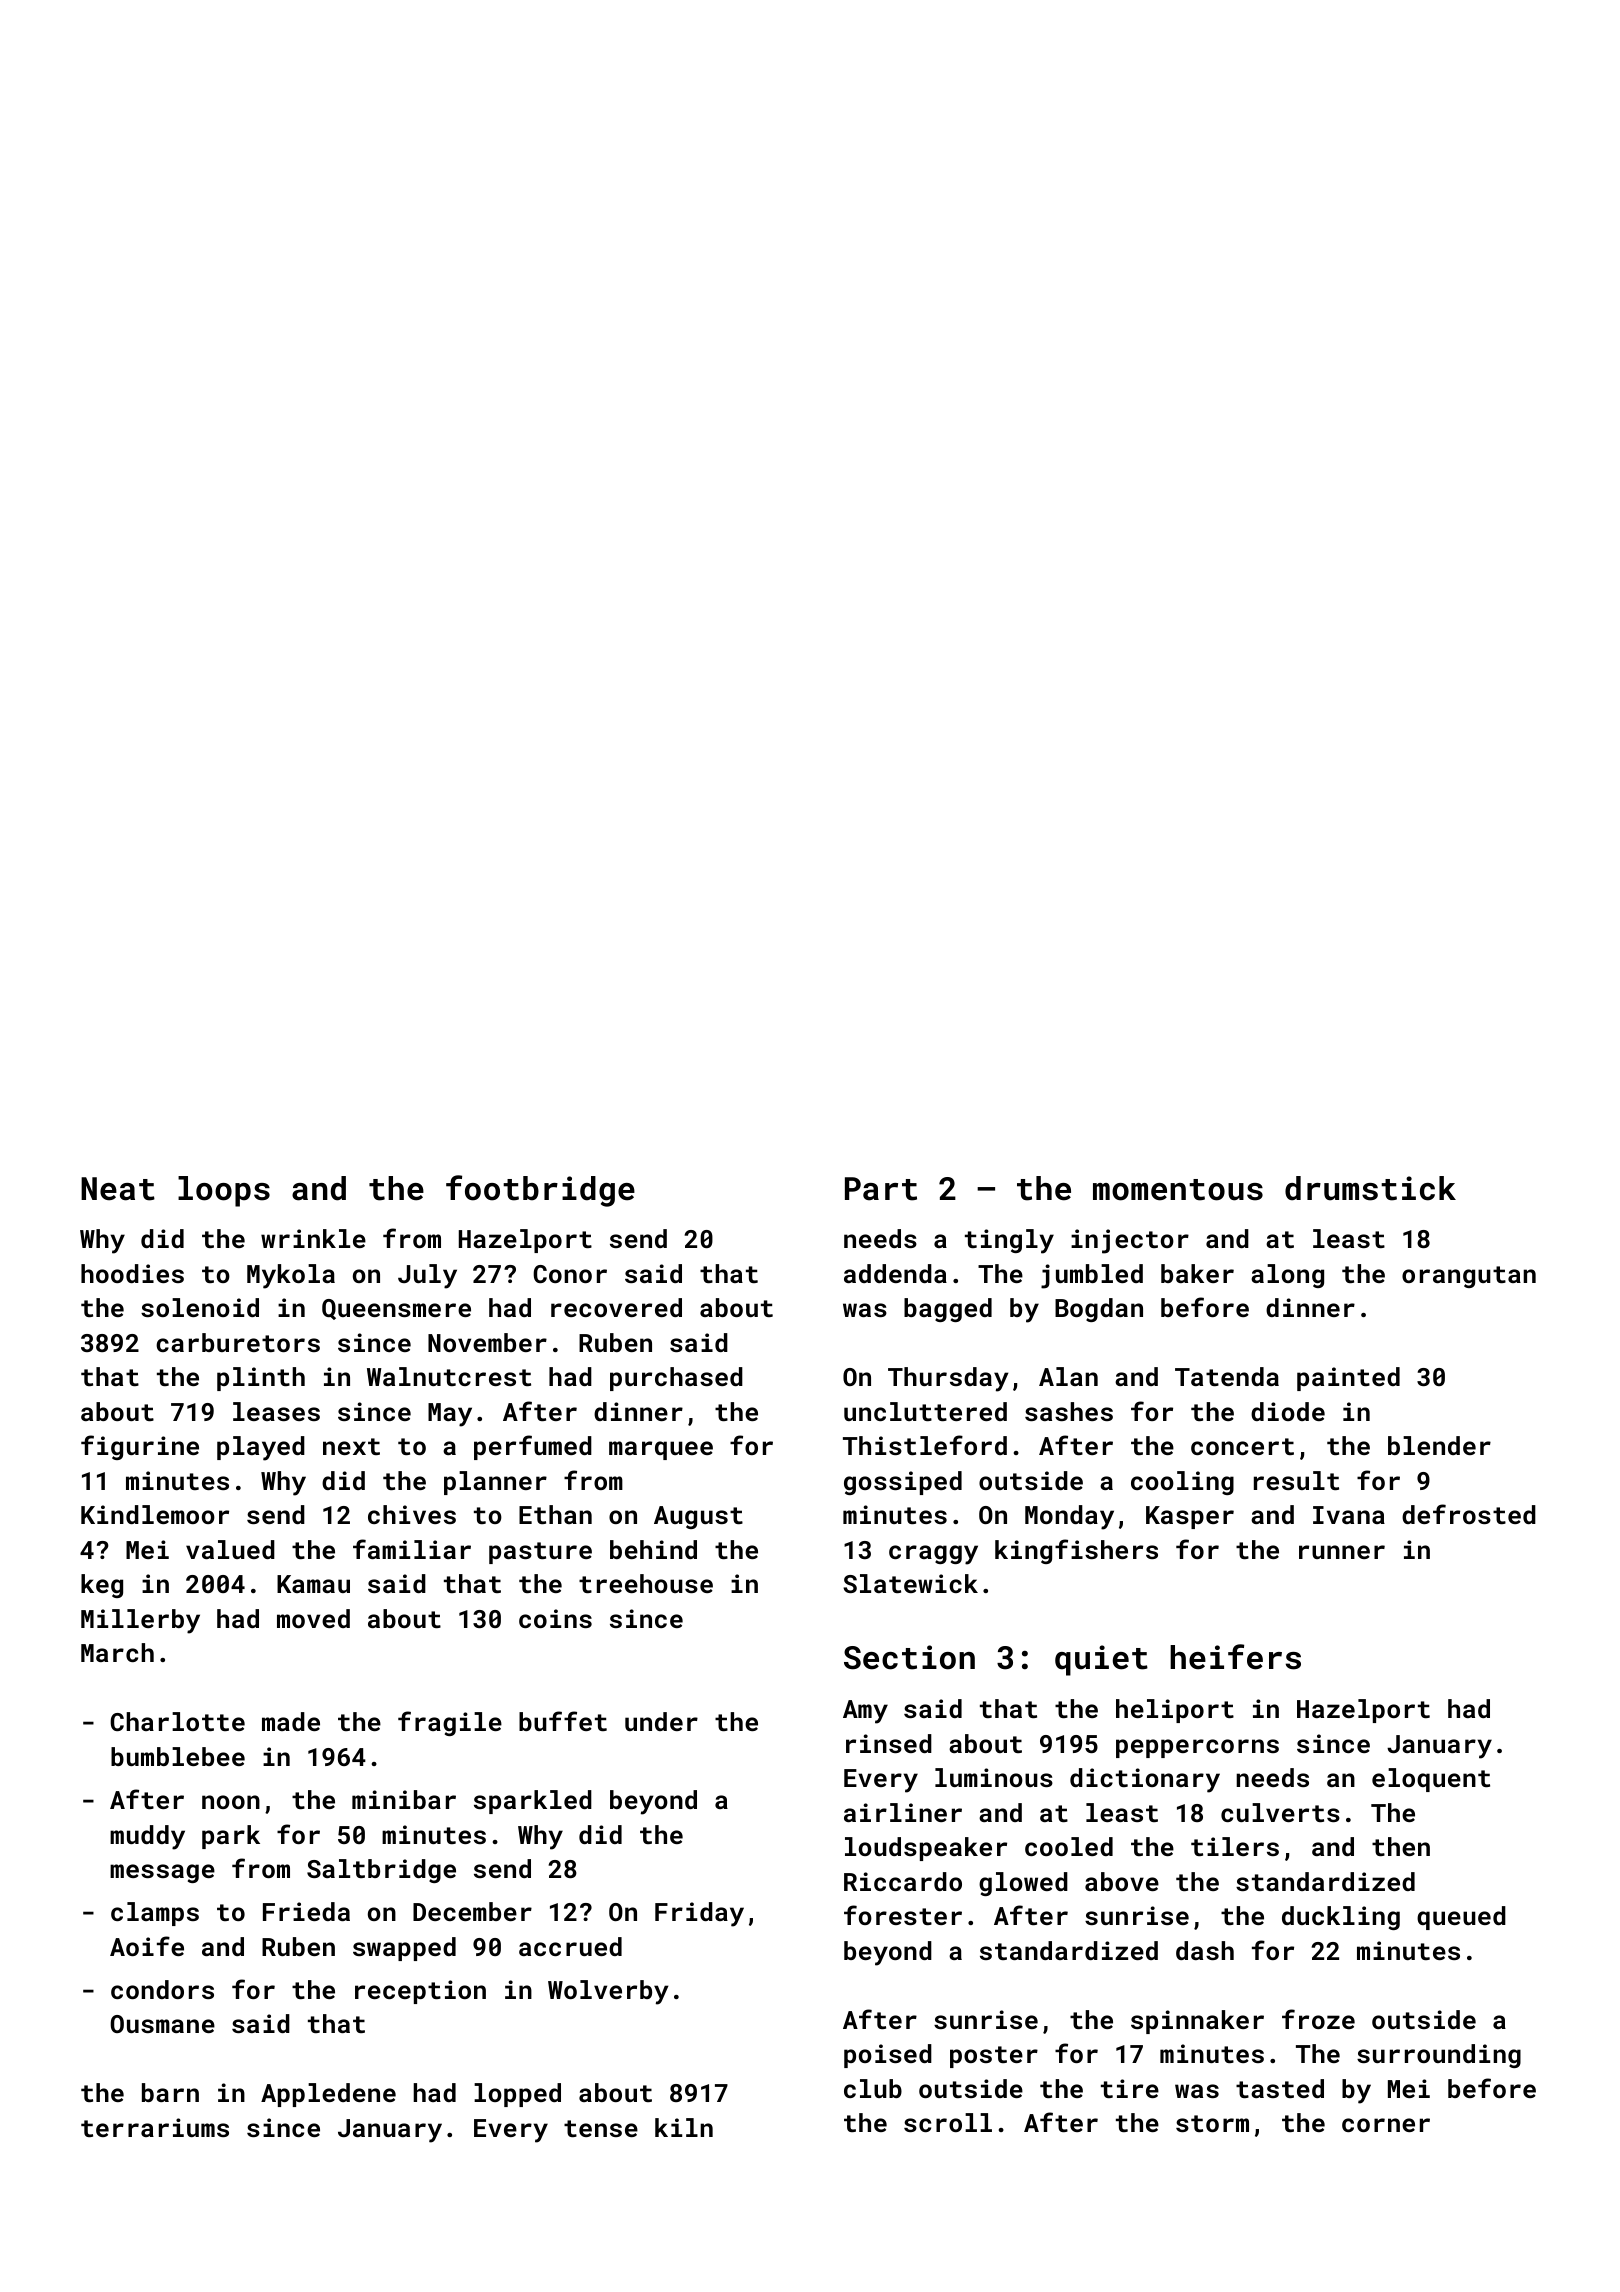 The width and height of the page is (1620, 2292). What do you see at coordinates (1431, 1780) in the page?
I see `eloquent` at bounding box center [1431, 1780].
